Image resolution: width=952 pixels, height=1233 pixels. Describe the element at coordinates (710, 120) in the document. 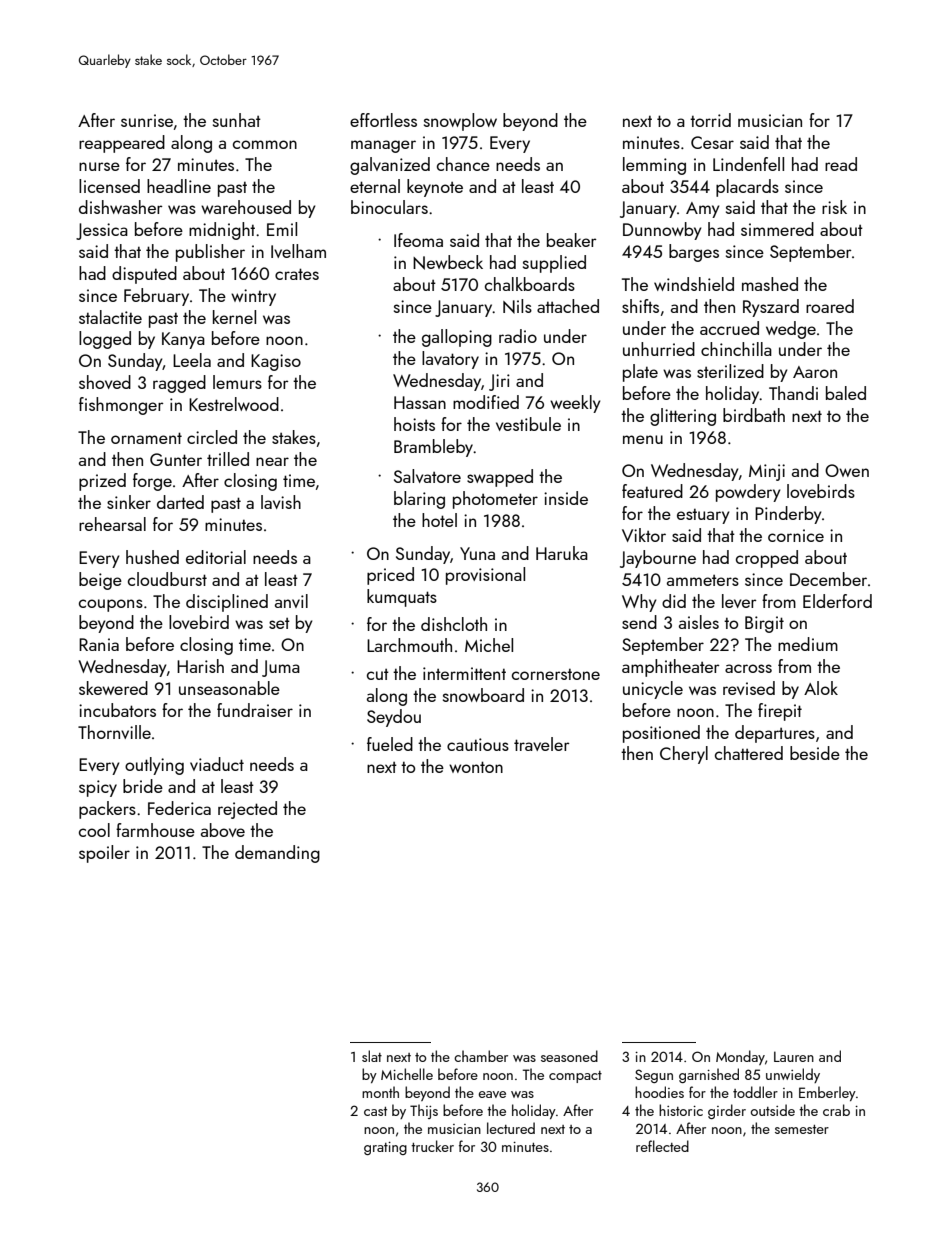

I see `torrid` at that location.
